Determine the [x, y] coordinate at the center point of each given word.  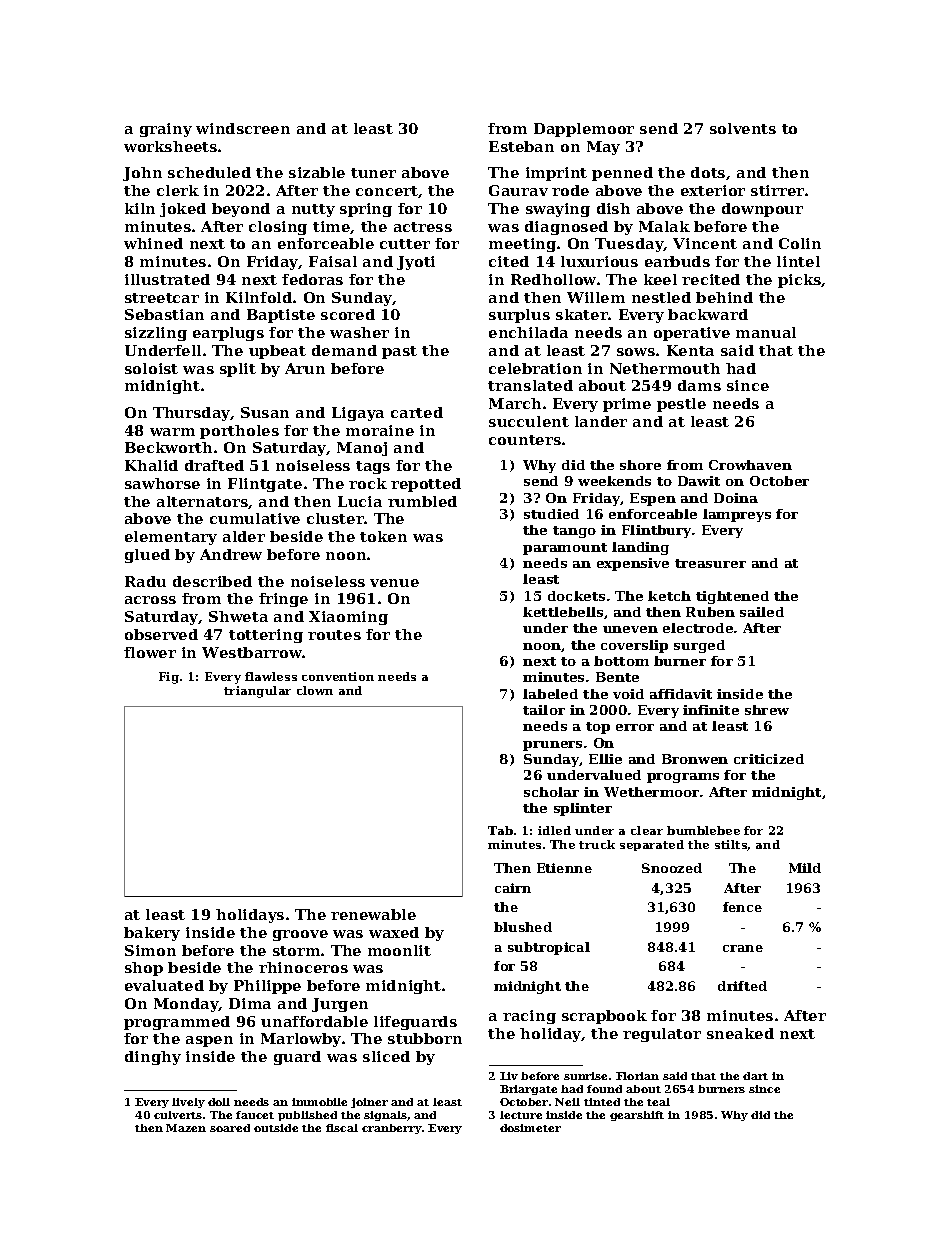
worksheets [170, 146]
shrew [767, 710]
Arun [305, 368]
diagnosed [566, 228]
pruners [552, 746]
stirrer [777, 190]
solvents [743, 128]
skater [582, 314]
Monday [186, 1005]
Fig [169, 678]
